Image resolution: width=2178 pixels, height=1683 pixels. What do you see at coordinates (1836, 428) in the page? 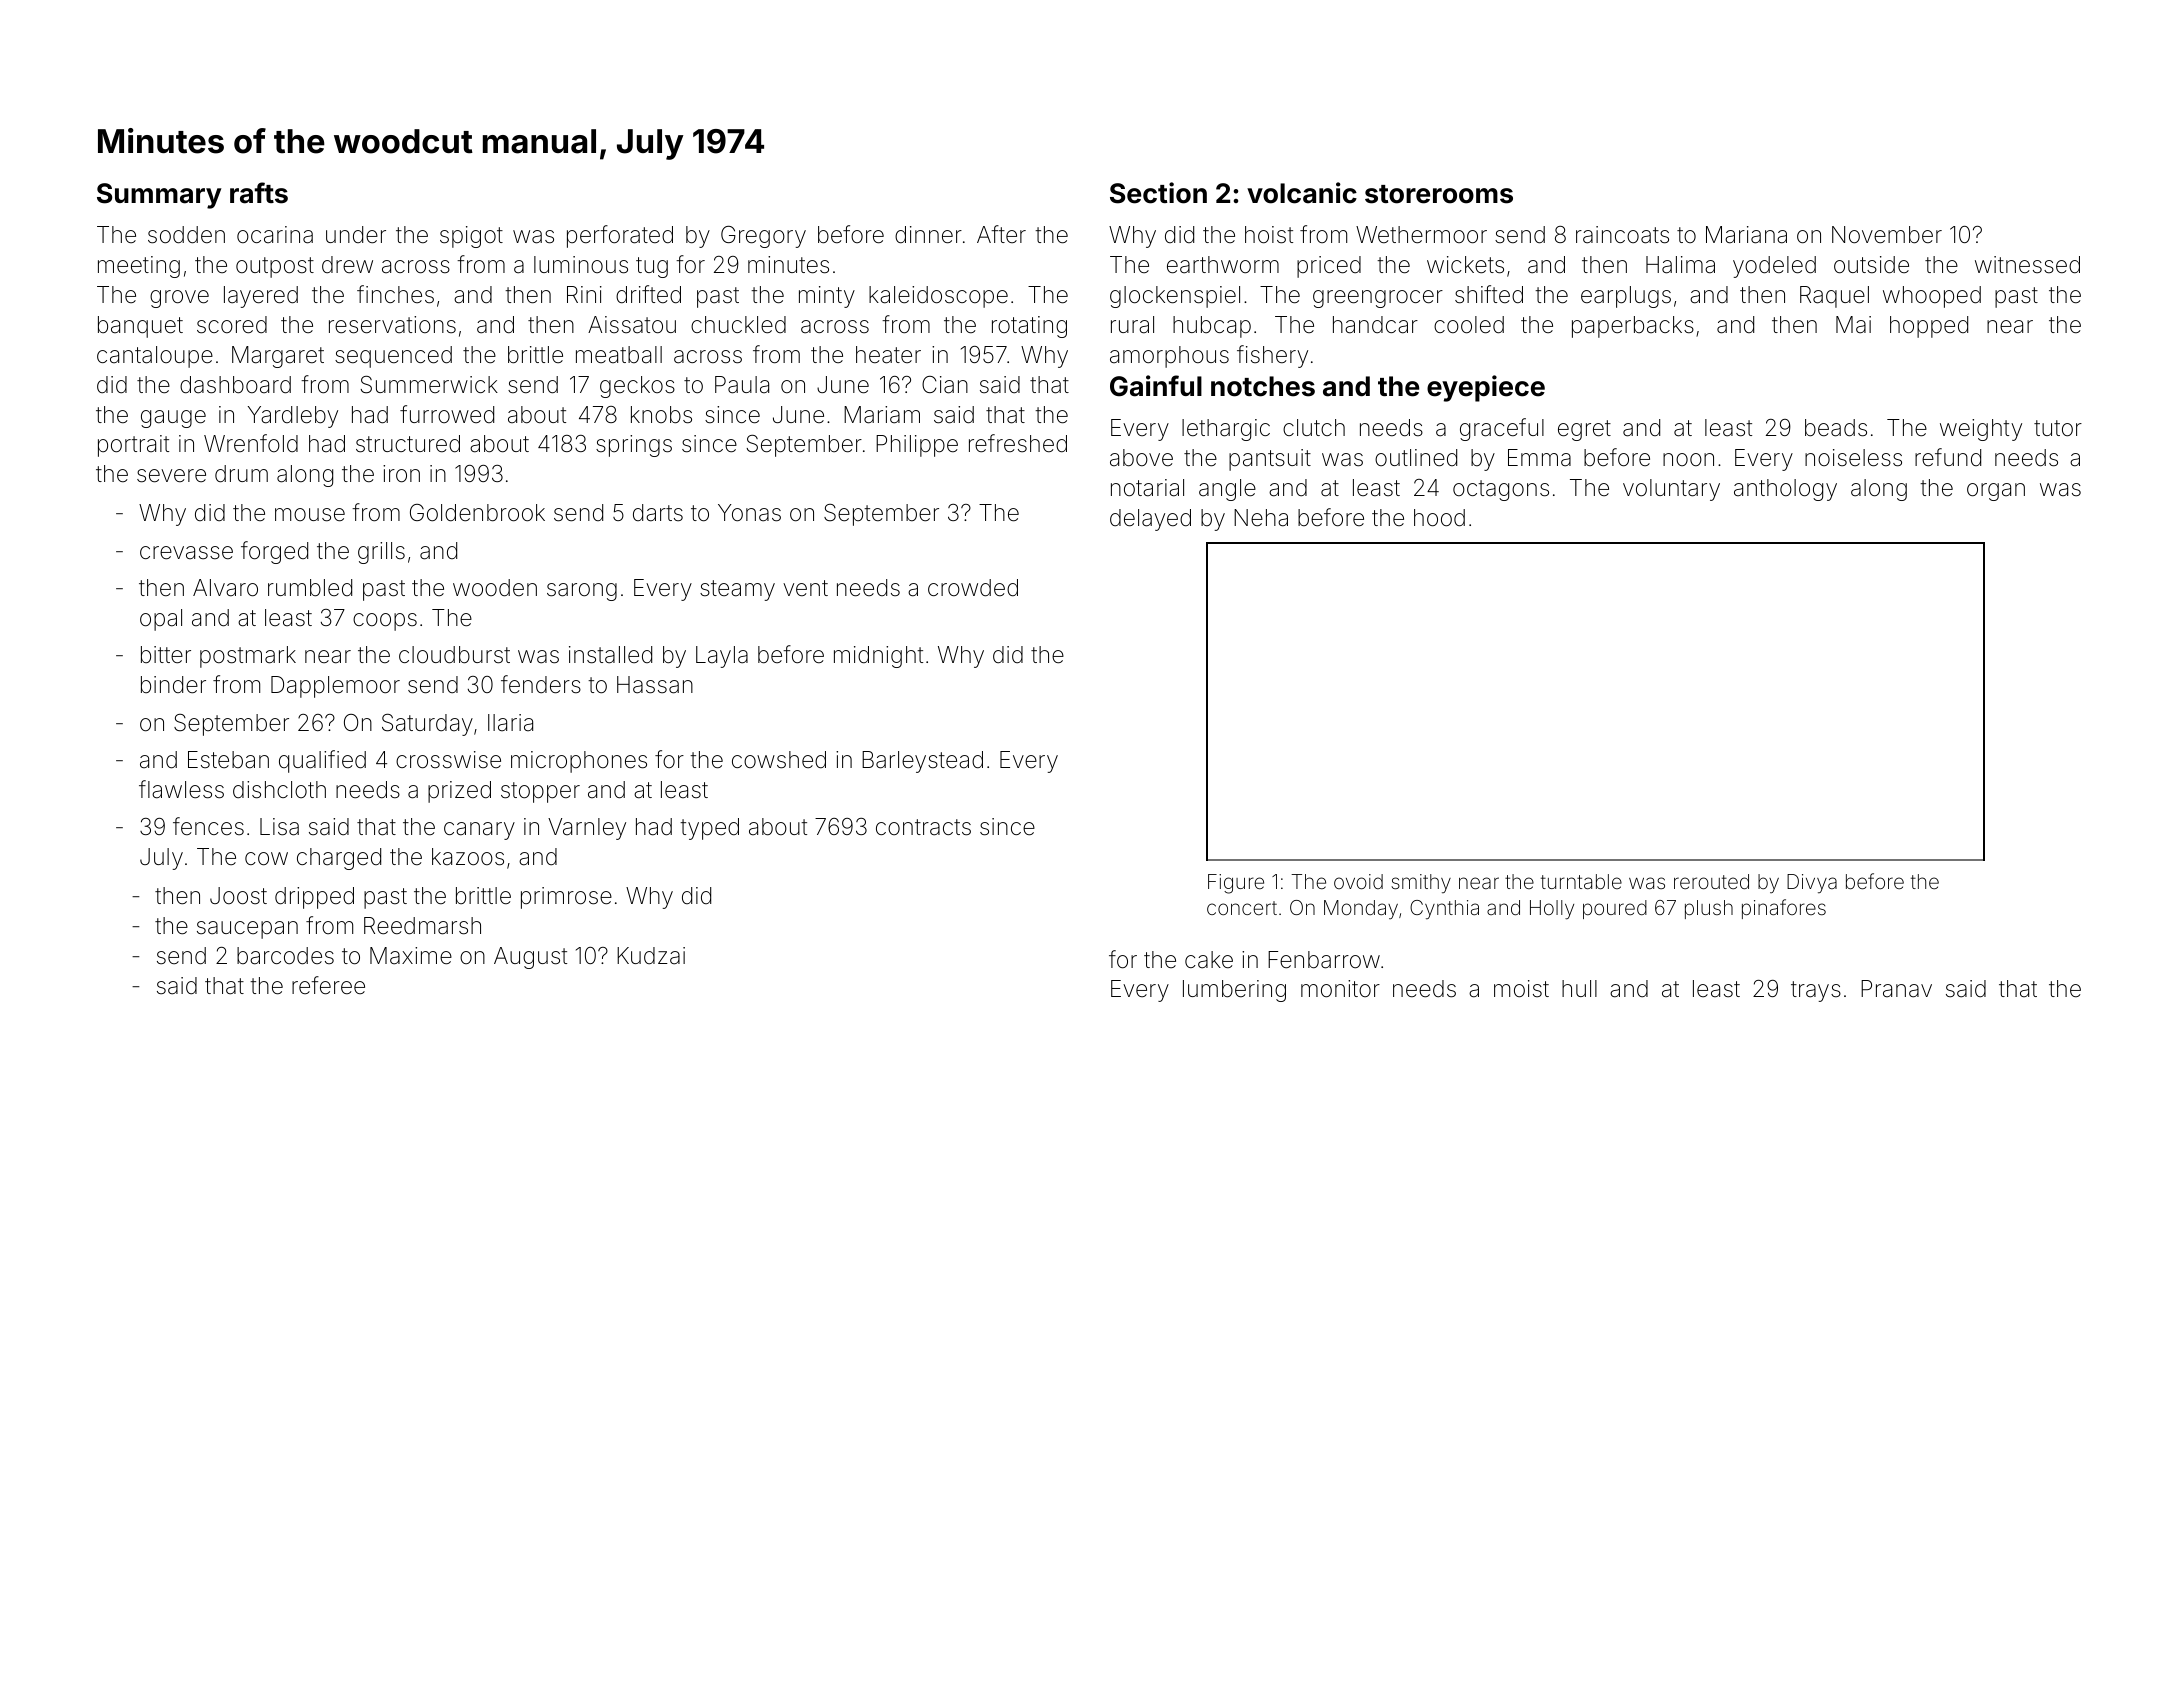
I see `beads` at bounding box center [1836, 428].
